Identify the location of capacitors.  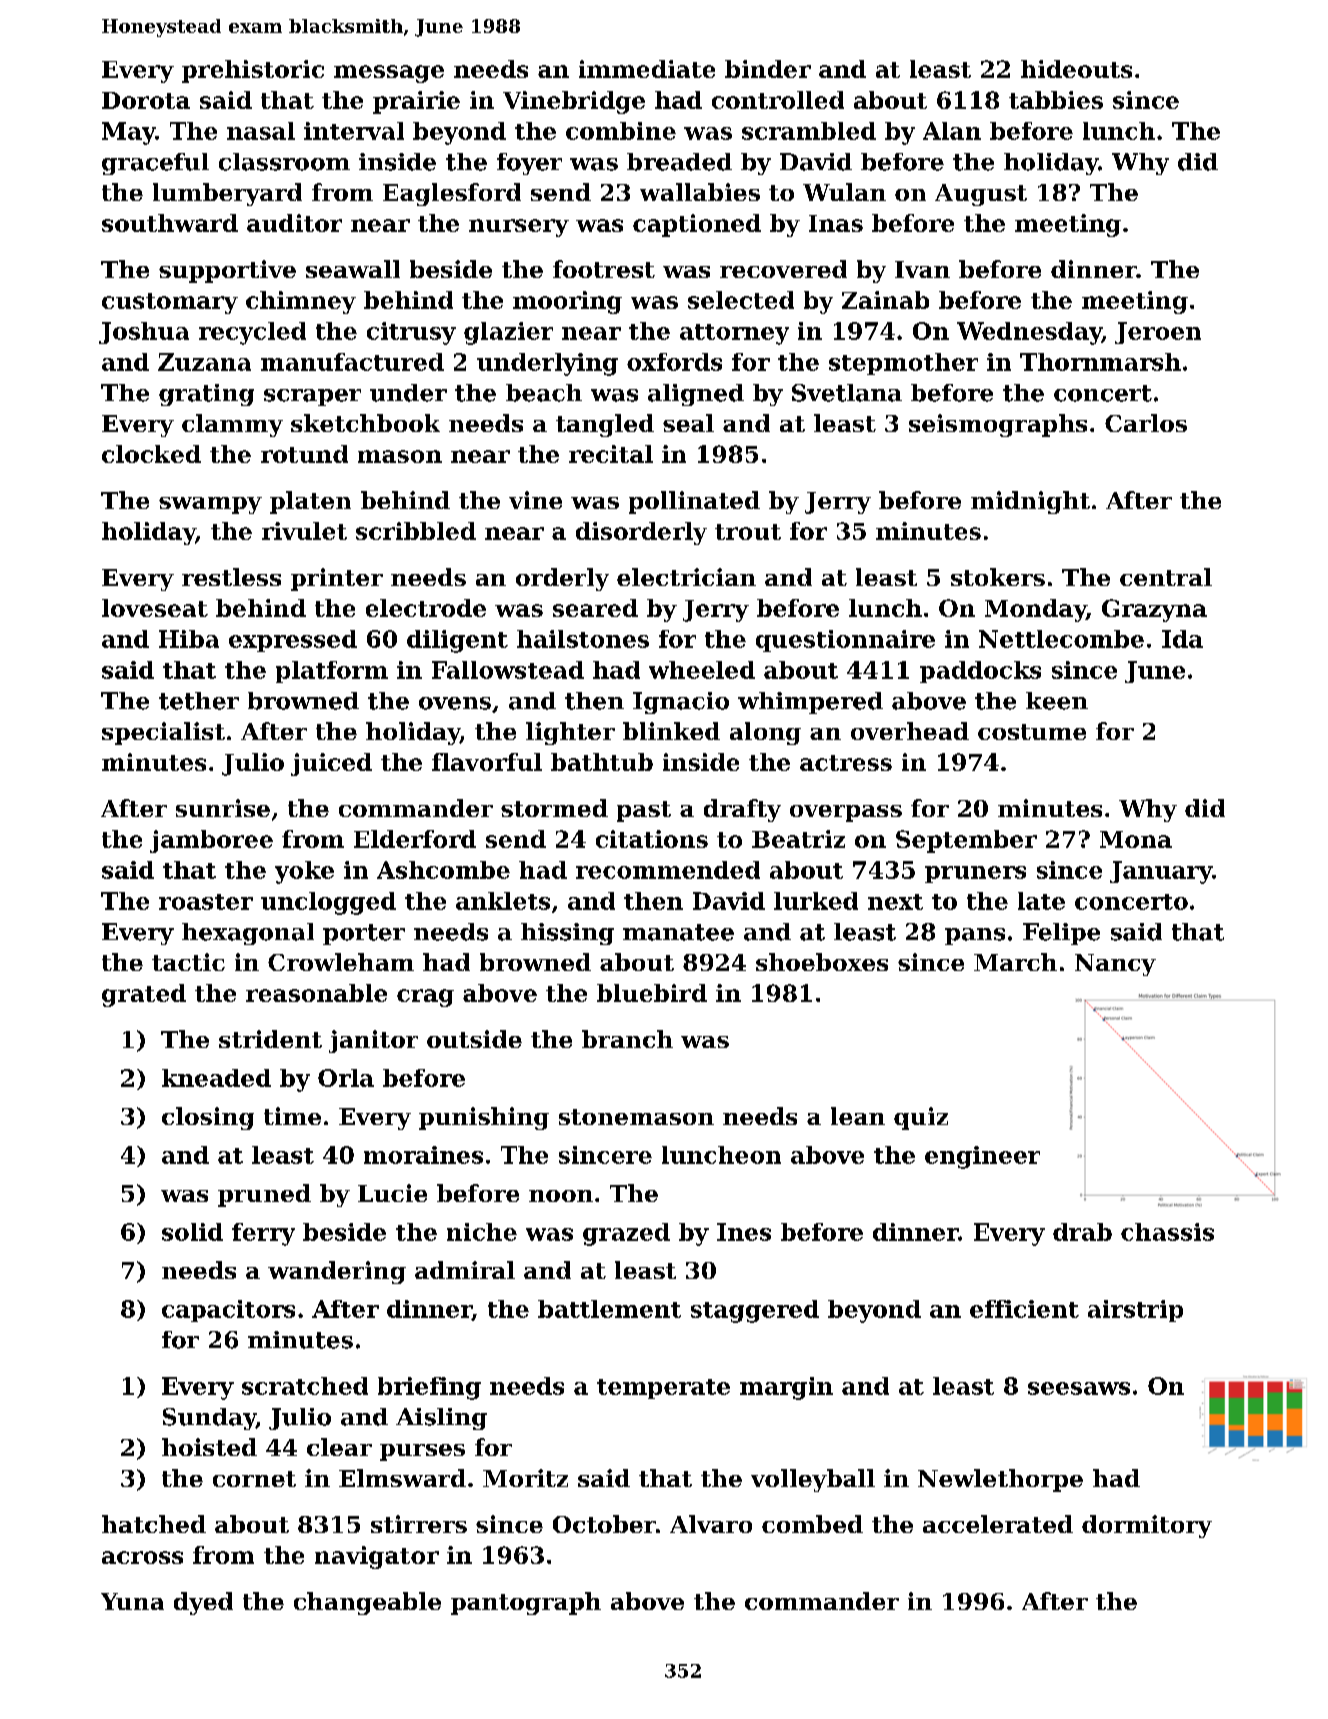
(228, 1311).
